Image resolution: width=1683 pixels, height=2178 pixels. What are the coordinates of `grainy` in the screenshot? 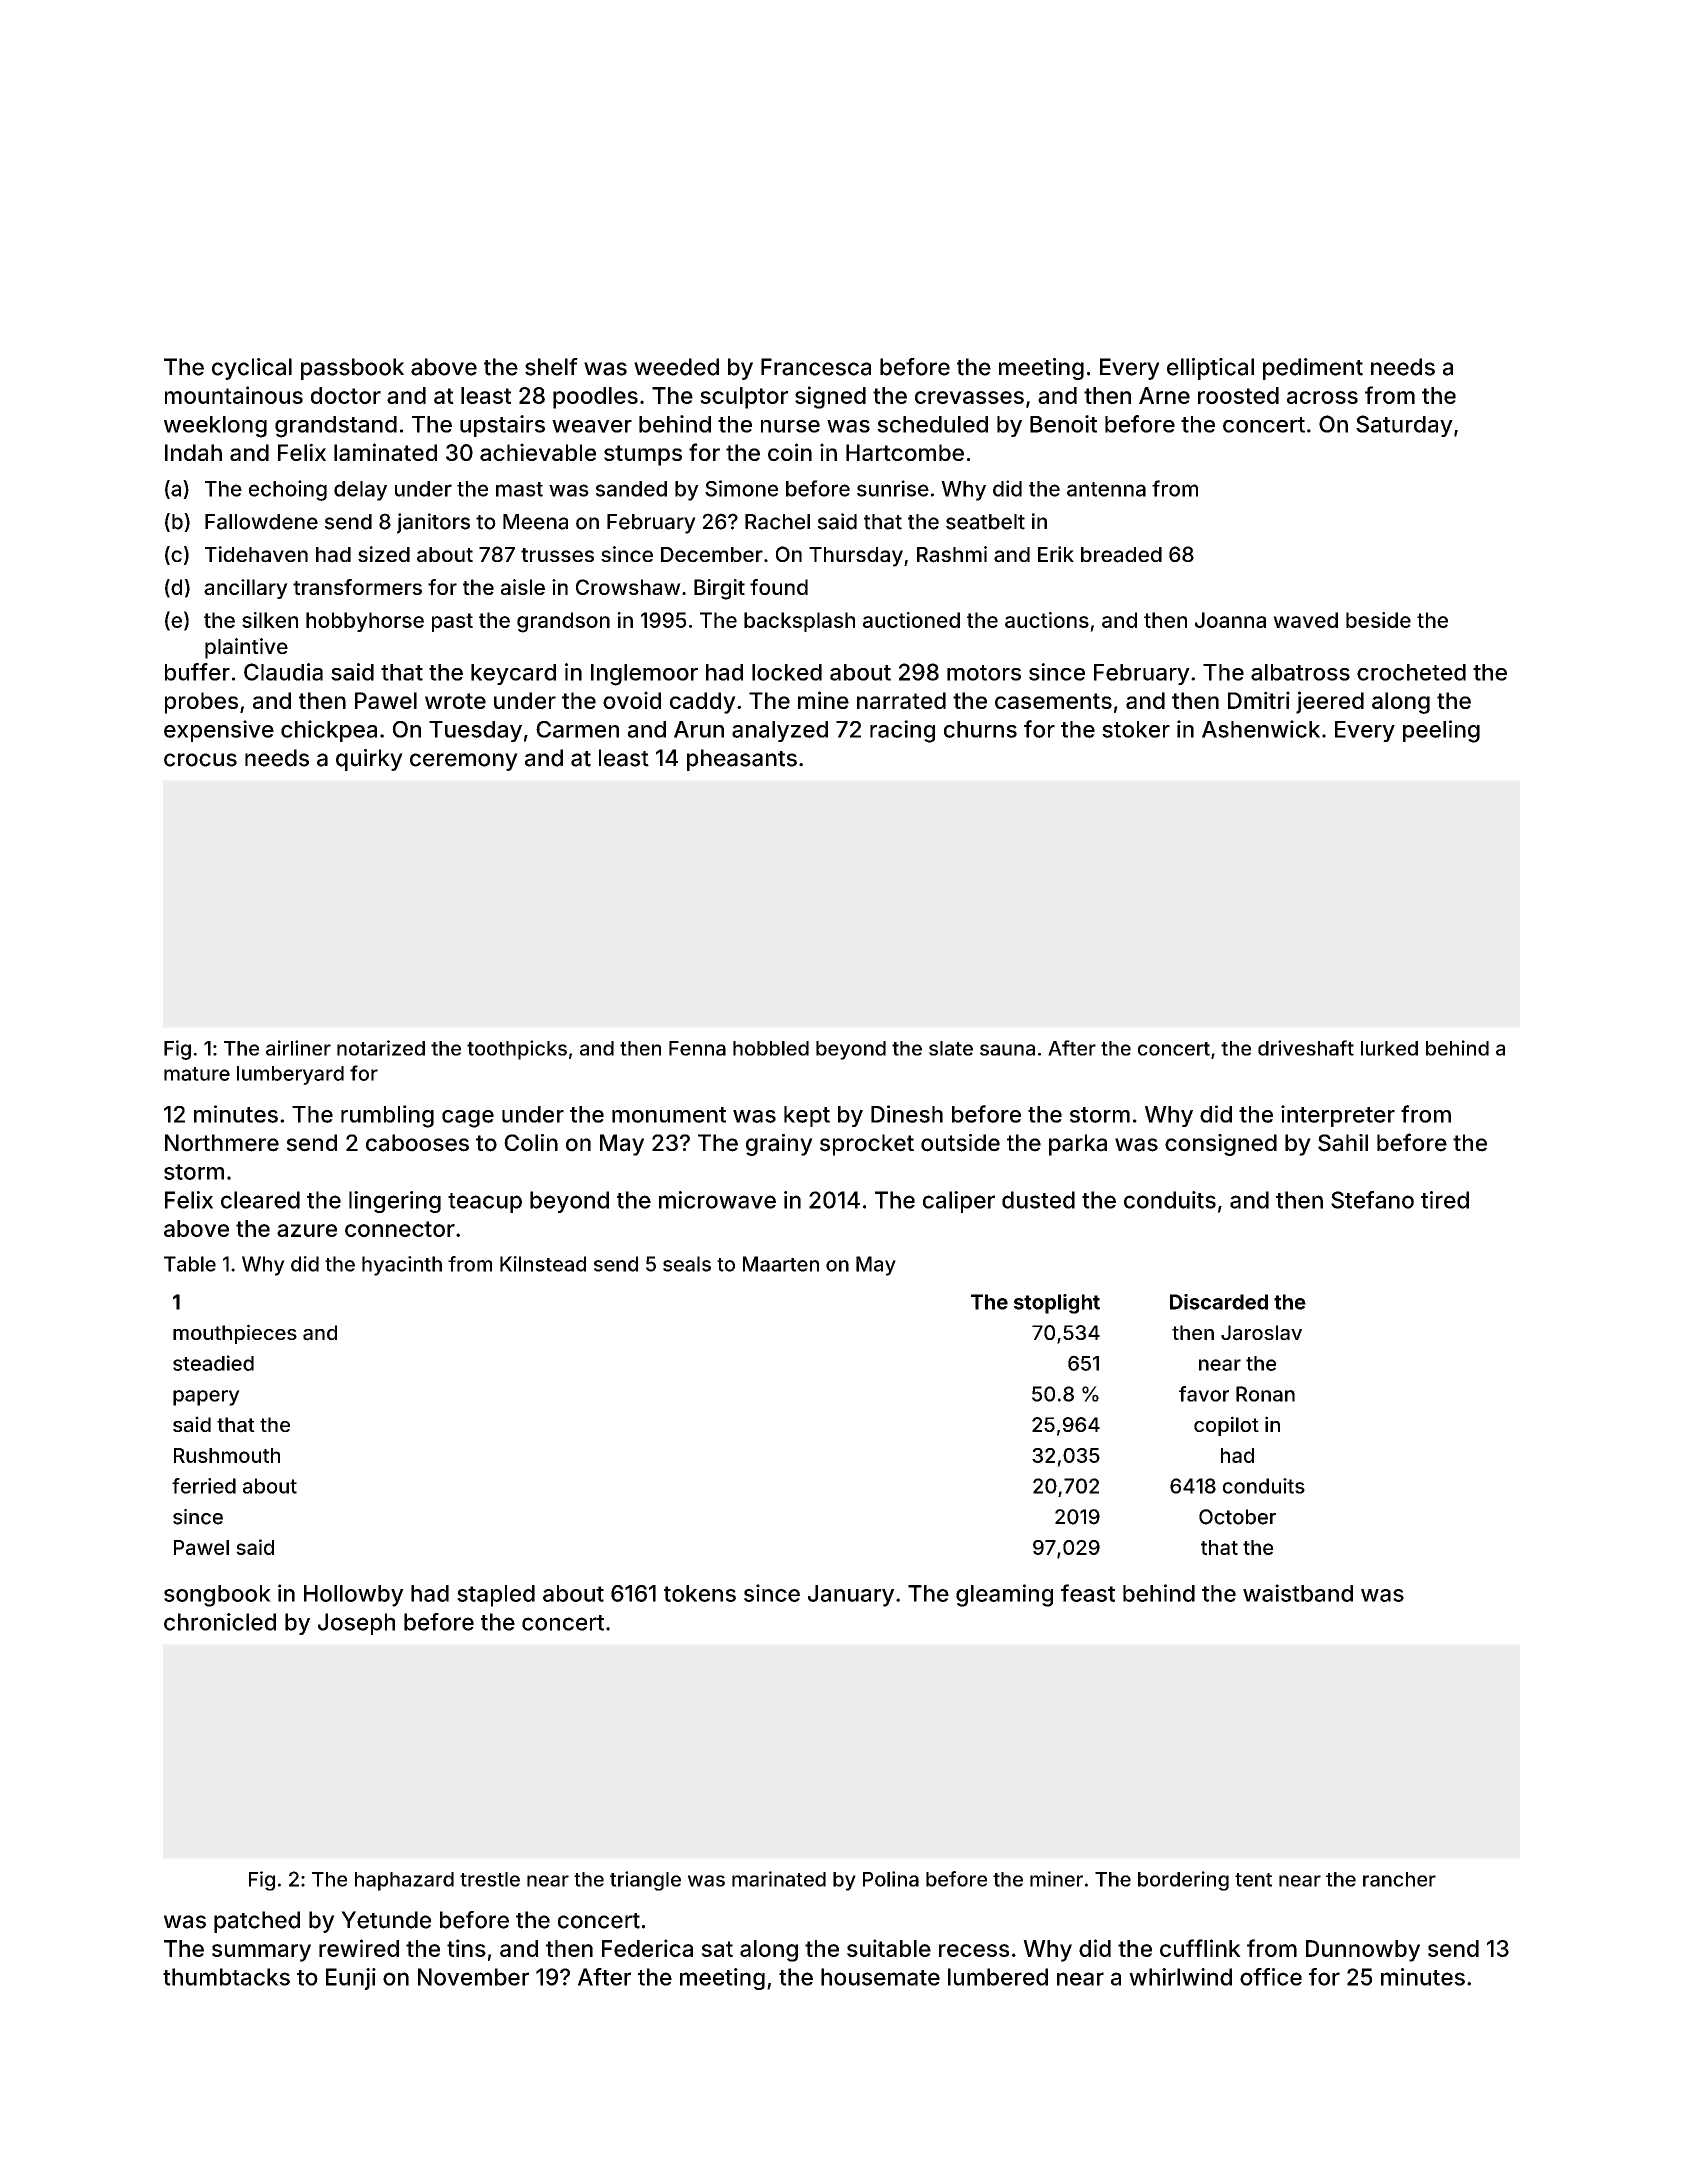 It's located at (779, 1145).
